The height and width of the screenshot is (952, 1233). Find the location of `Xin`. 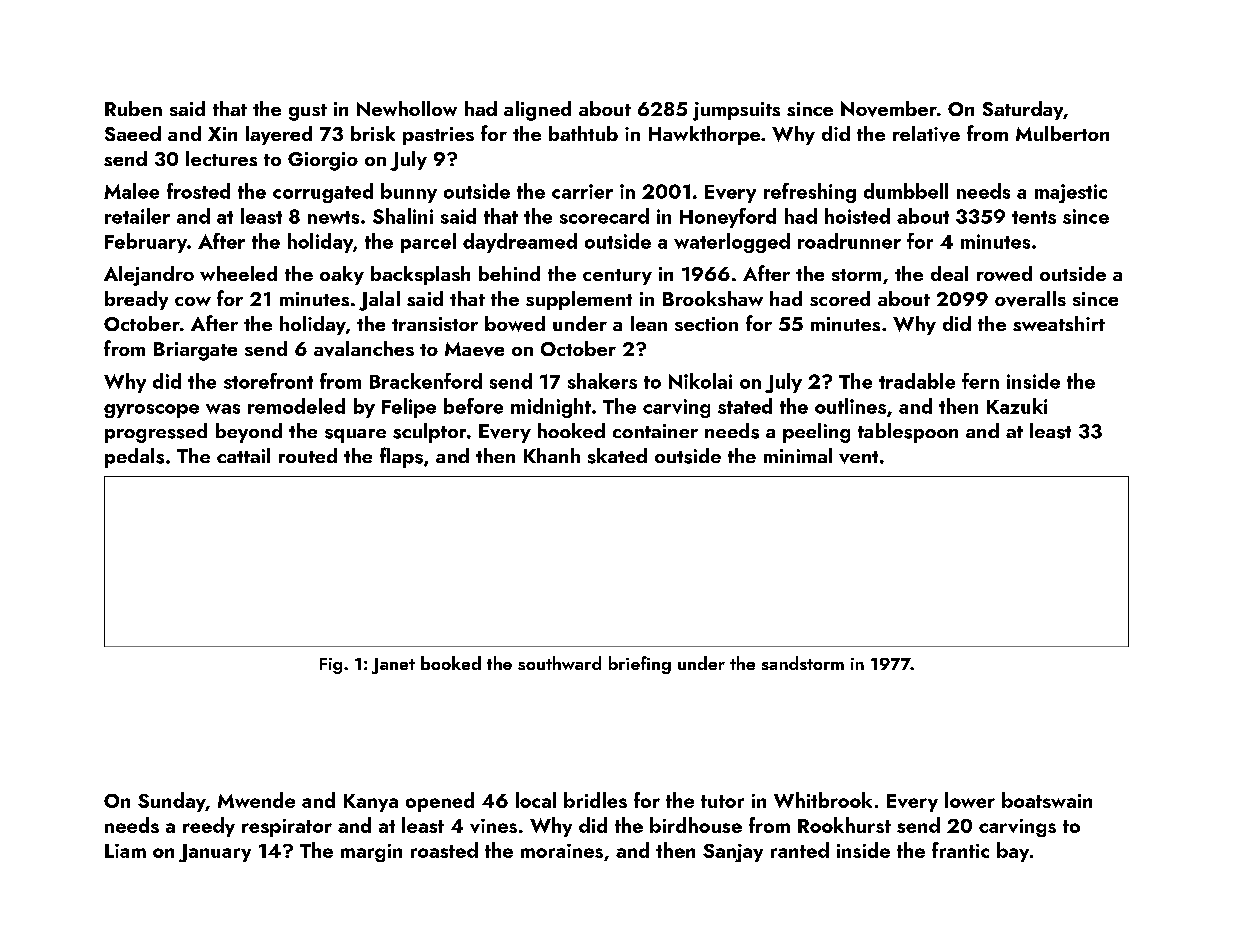

Xin is located at coordinates (222, 134).
